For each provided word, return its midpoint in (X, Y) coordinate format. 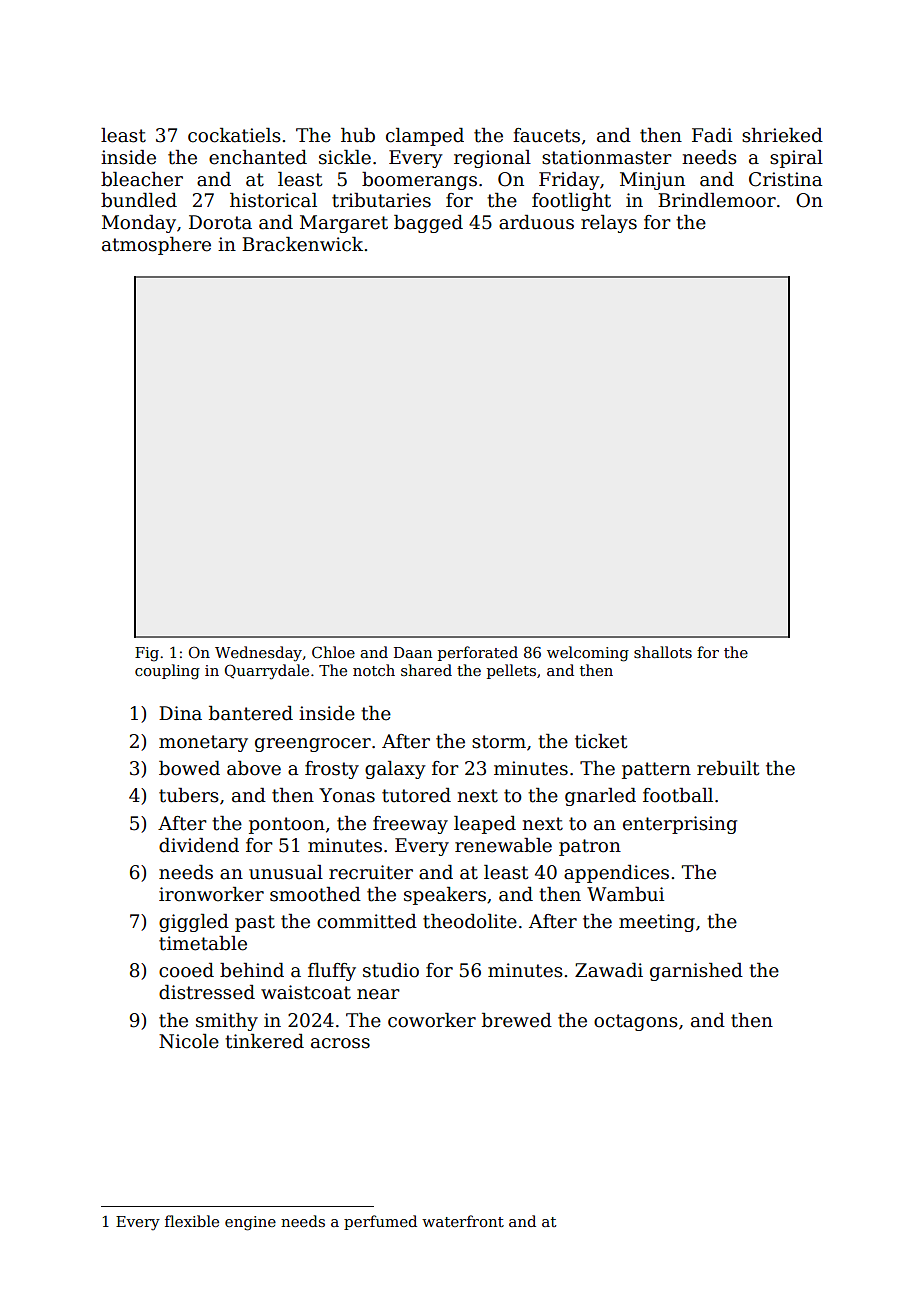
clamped (425, 137)
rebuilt (728, 768)
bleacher (142, 179)
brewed (517, 1020)
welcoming (588, 654)
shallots (663, 652)
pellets (511, 671)
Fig (147, 654)
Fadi (712, 135)
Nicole (189, 1041)
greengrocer (313, 745)
